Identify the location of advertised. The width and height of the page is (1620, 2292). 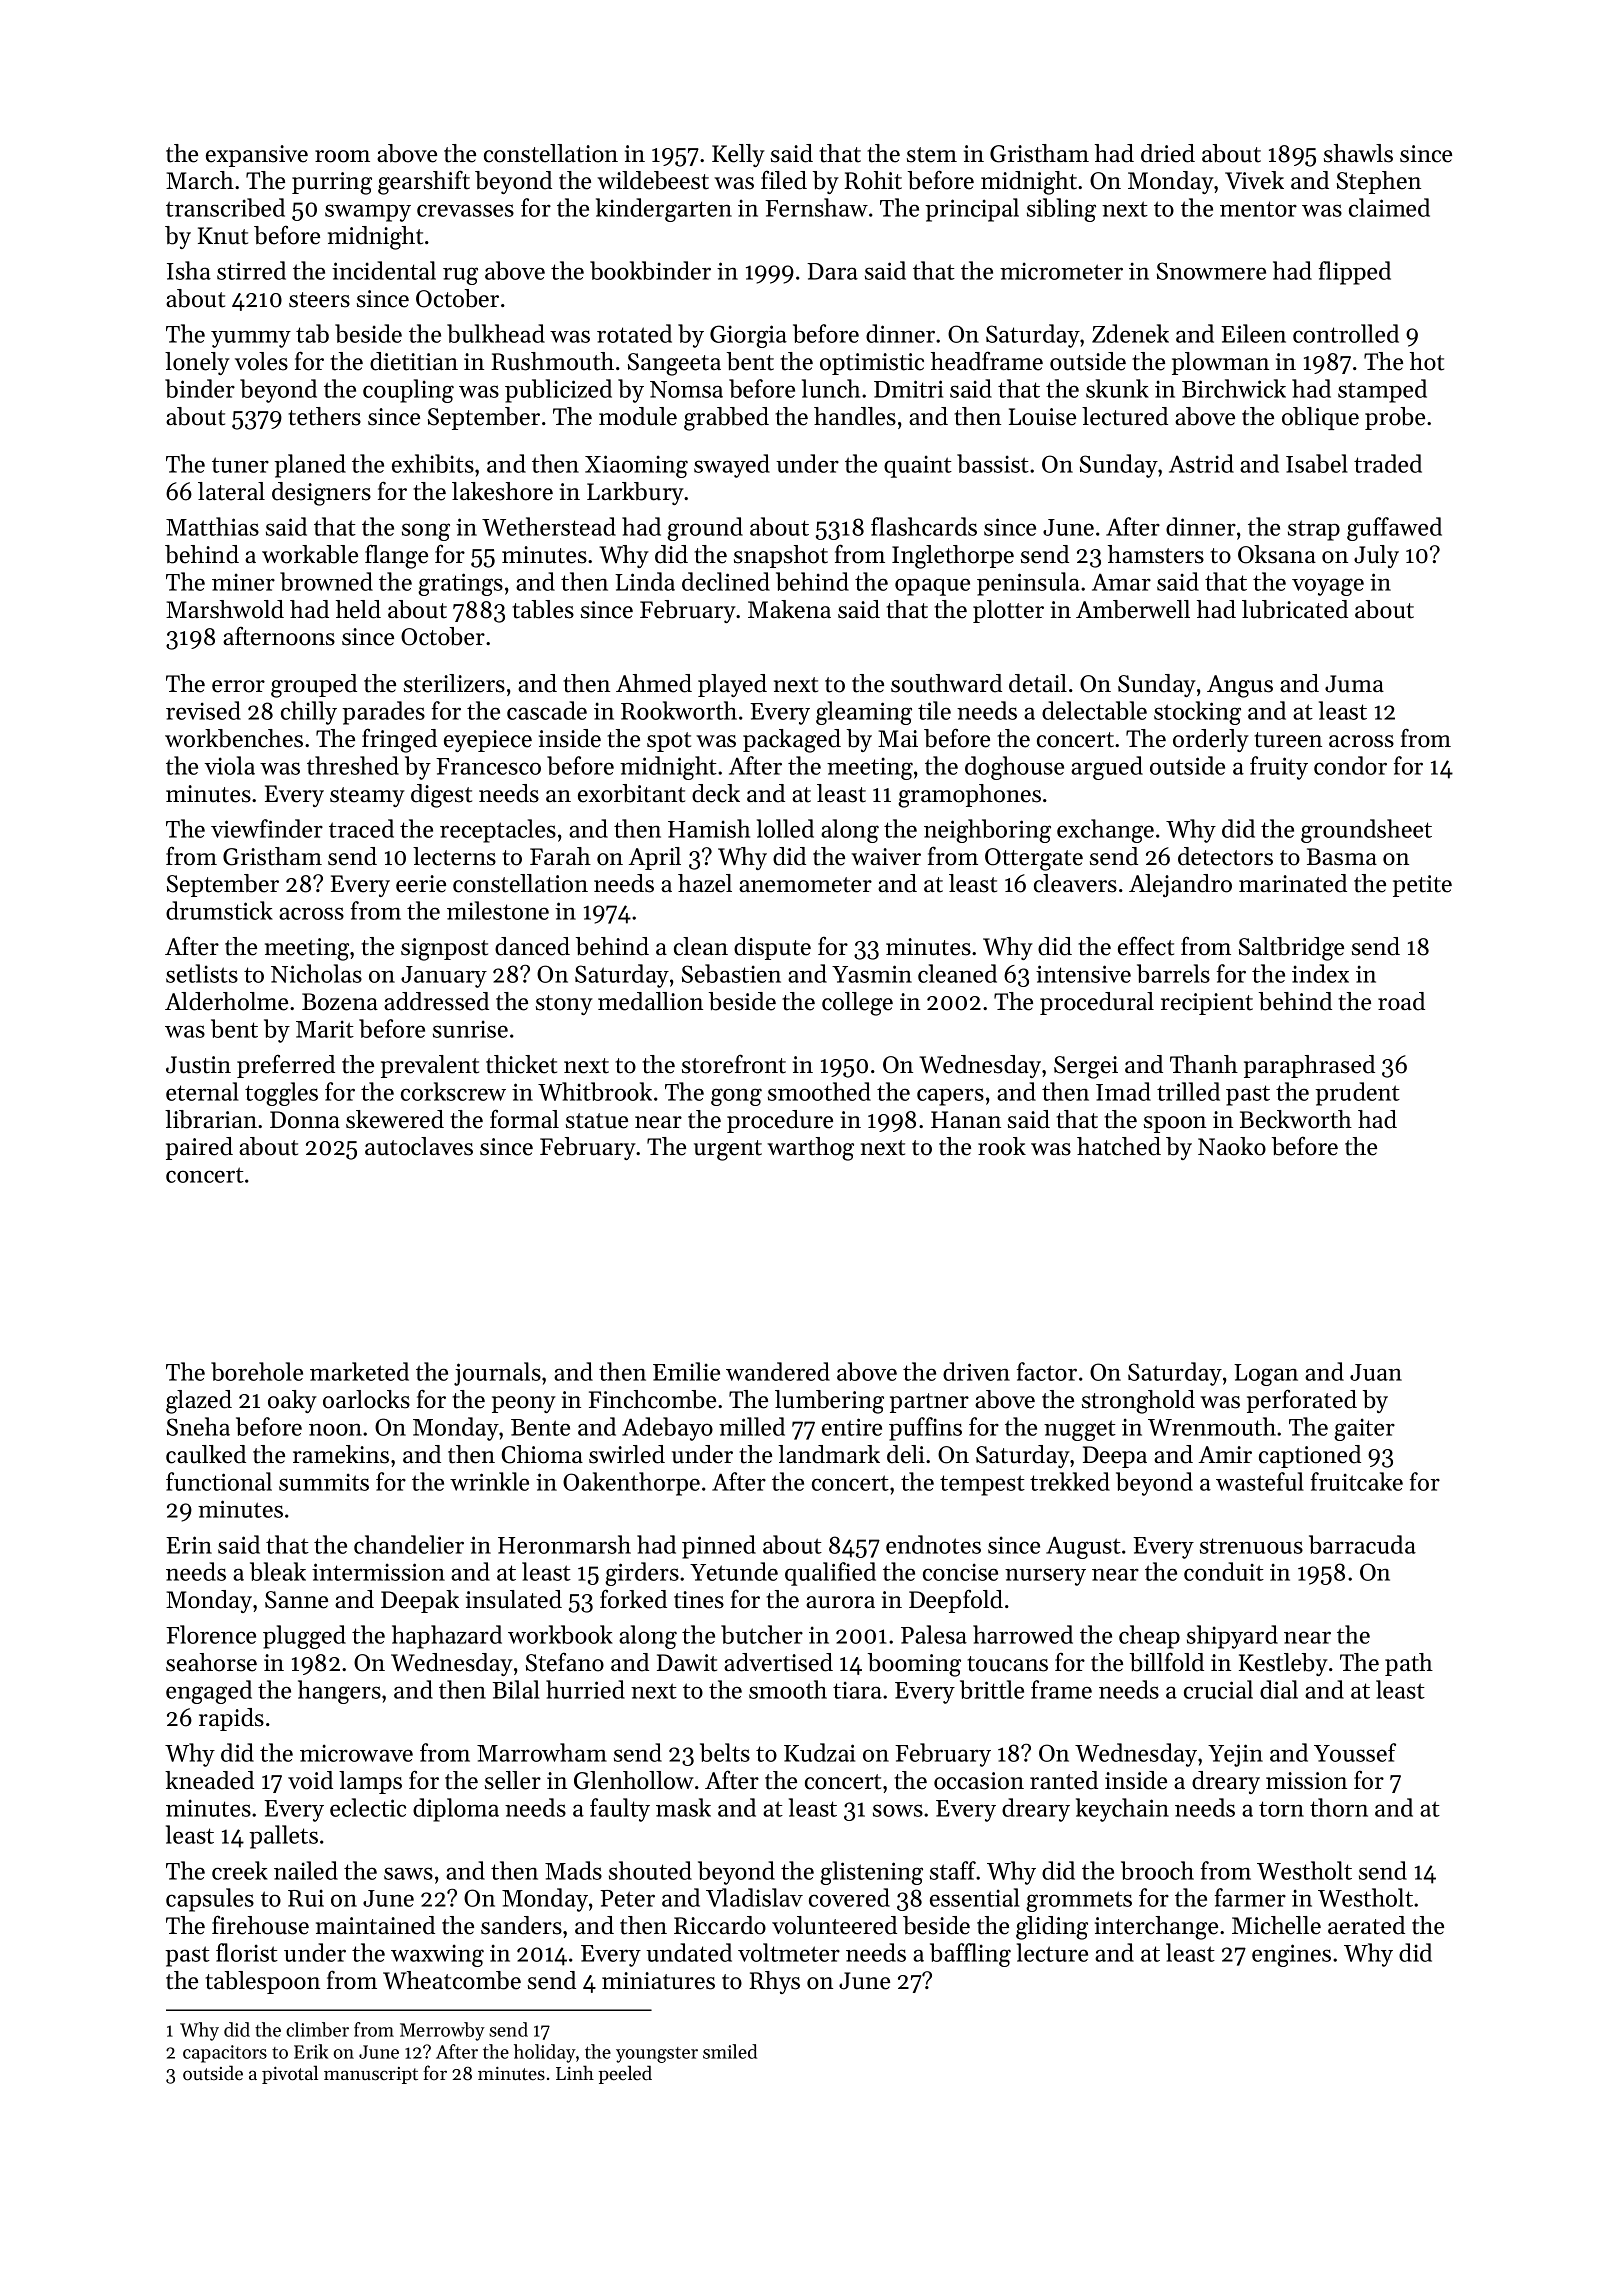
(778, 1662).
